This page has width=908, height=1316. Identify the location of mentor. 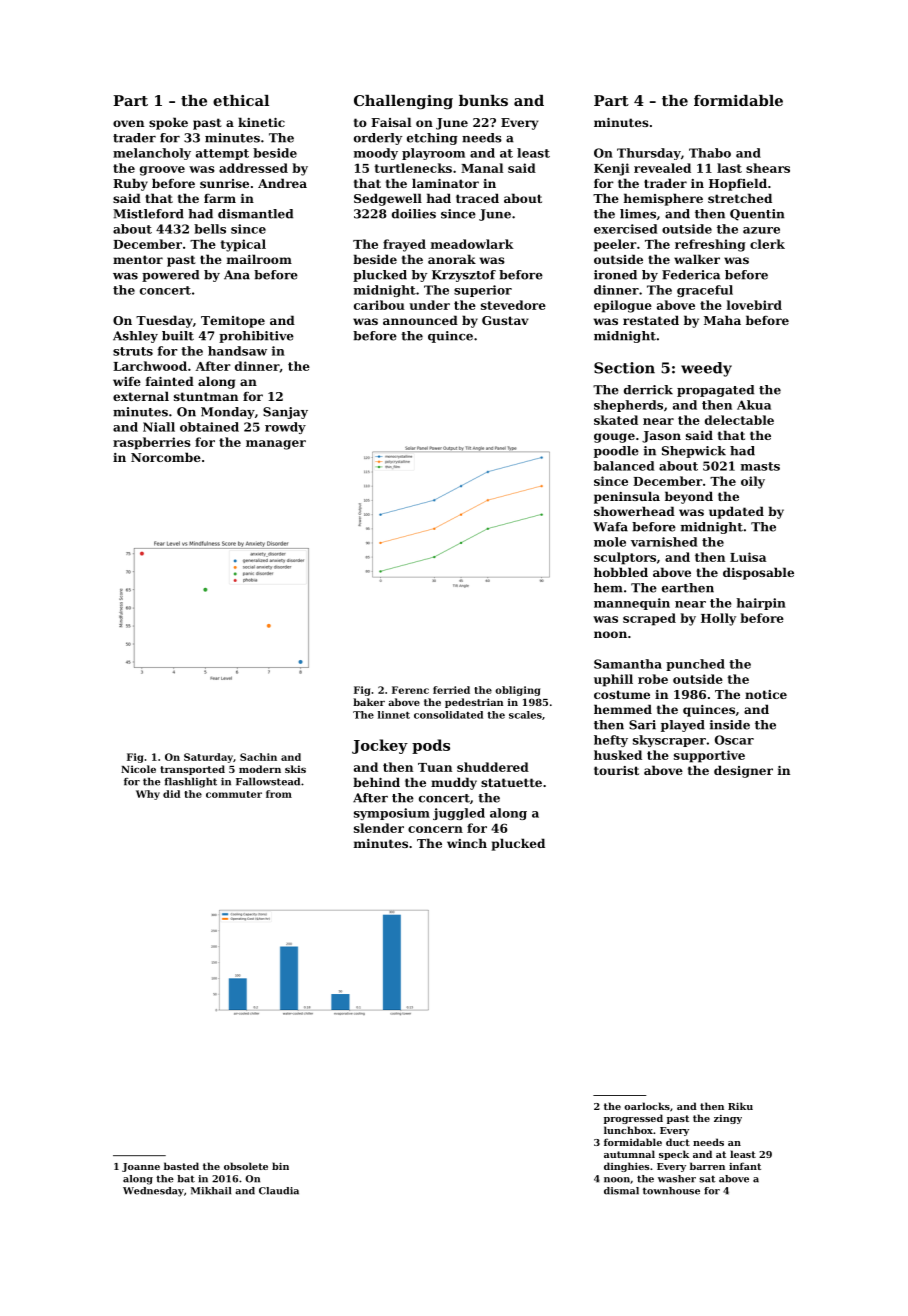
(138, 259).
